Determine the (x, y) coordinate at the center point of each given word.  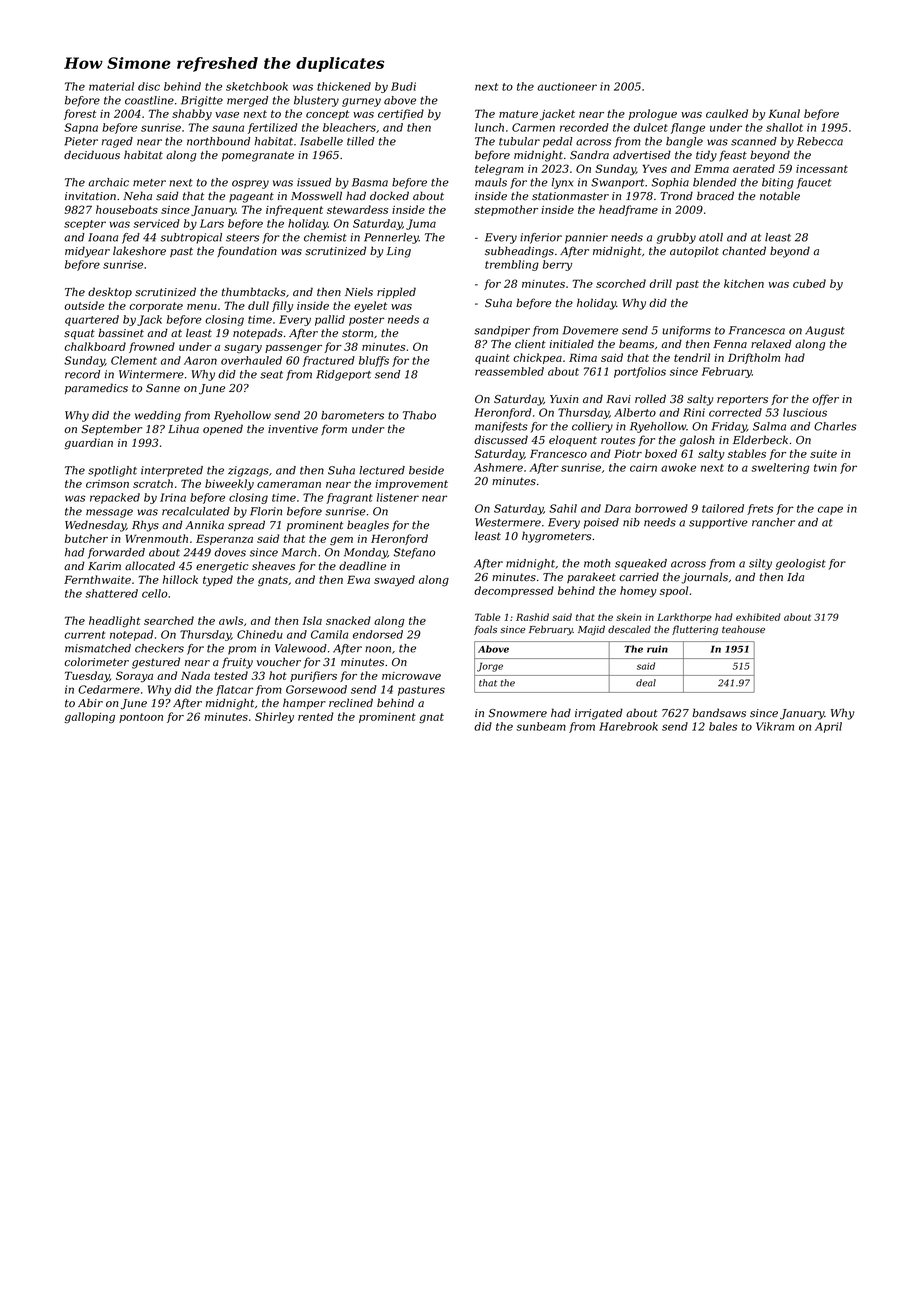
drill (660, 283)
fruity (237, 663)
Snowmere (518, 713)
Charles (835, 426)
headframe (628, 210)
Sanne (163, 388)
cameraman (289, 485)
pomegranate (258, 156)
